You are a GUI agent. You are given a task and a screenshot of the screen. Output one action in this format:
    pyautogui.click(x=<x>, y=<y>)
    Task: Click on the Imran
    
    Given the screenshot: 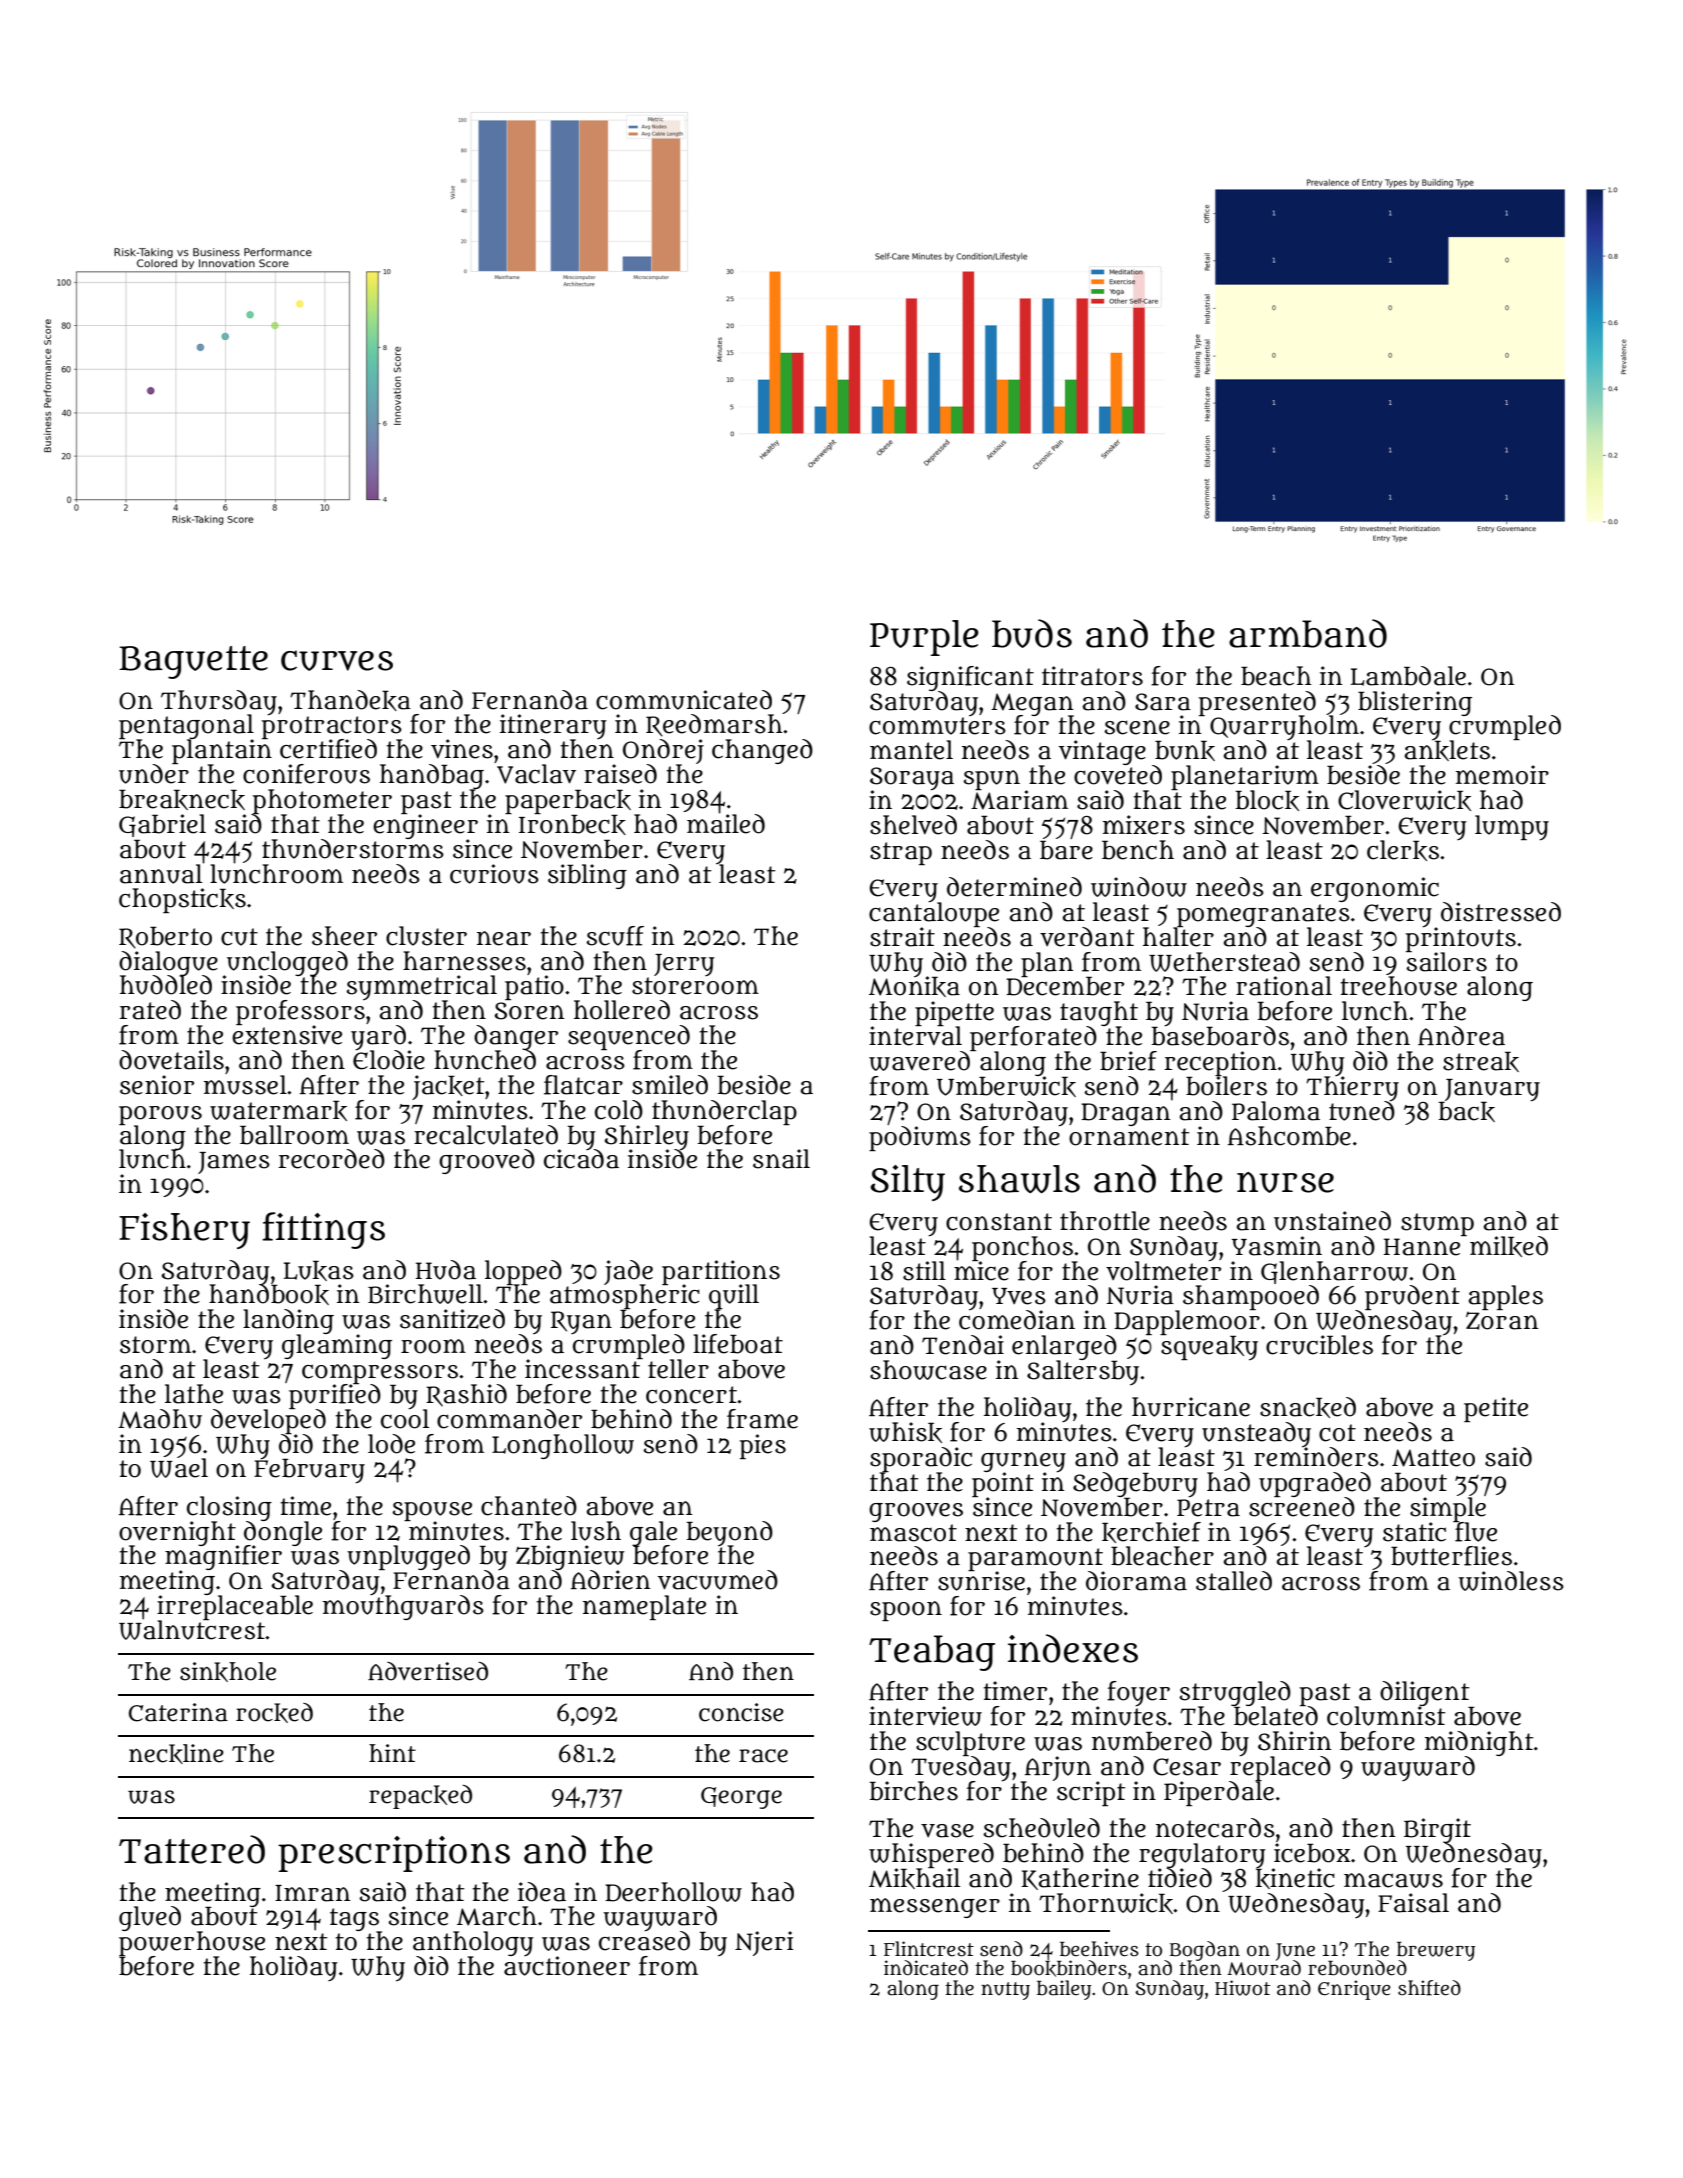 What is the action you would take?
    pyautogui.click(x=312, y=1893)
